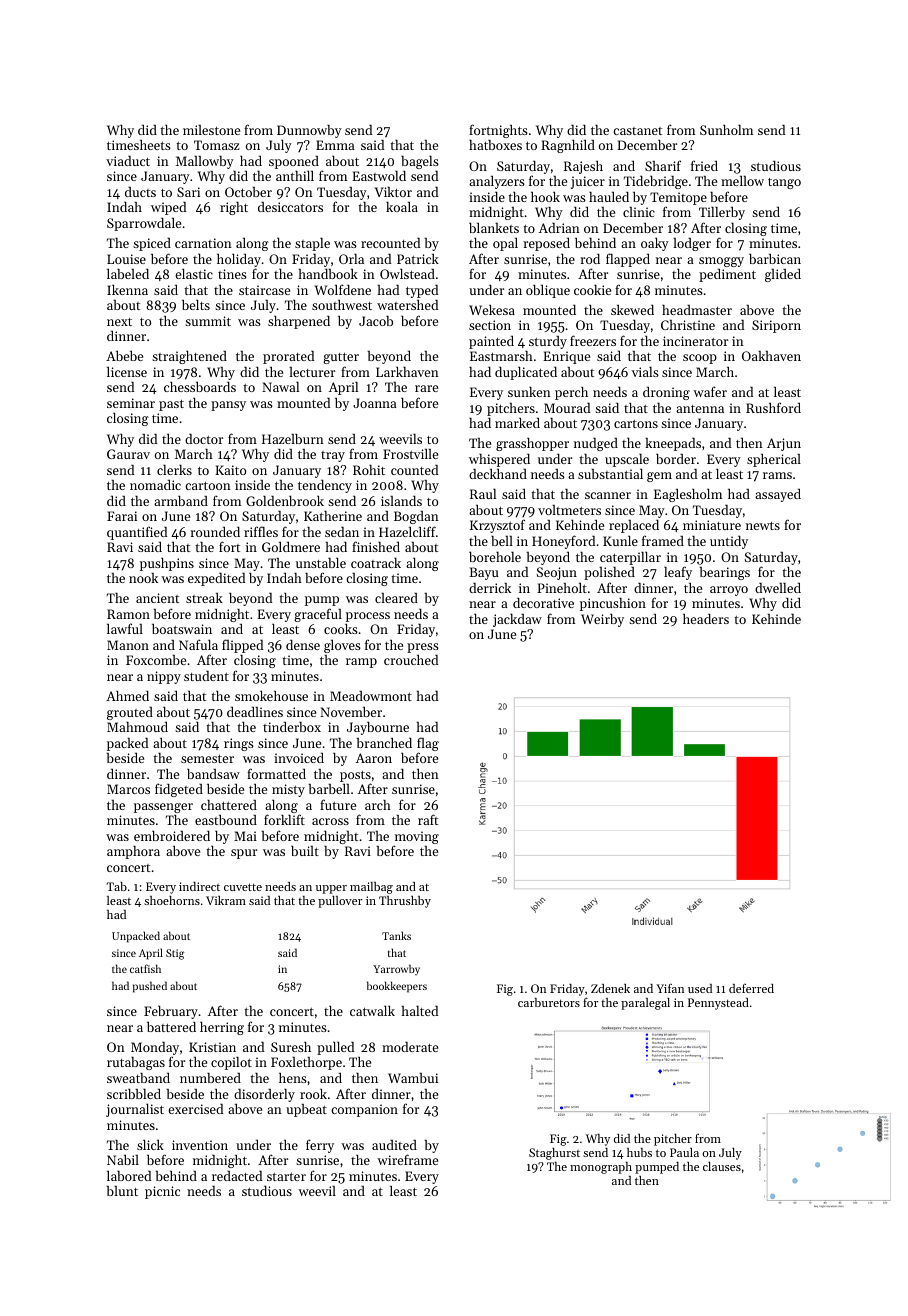  I want to click on jackdaw, so click(517, 620).
